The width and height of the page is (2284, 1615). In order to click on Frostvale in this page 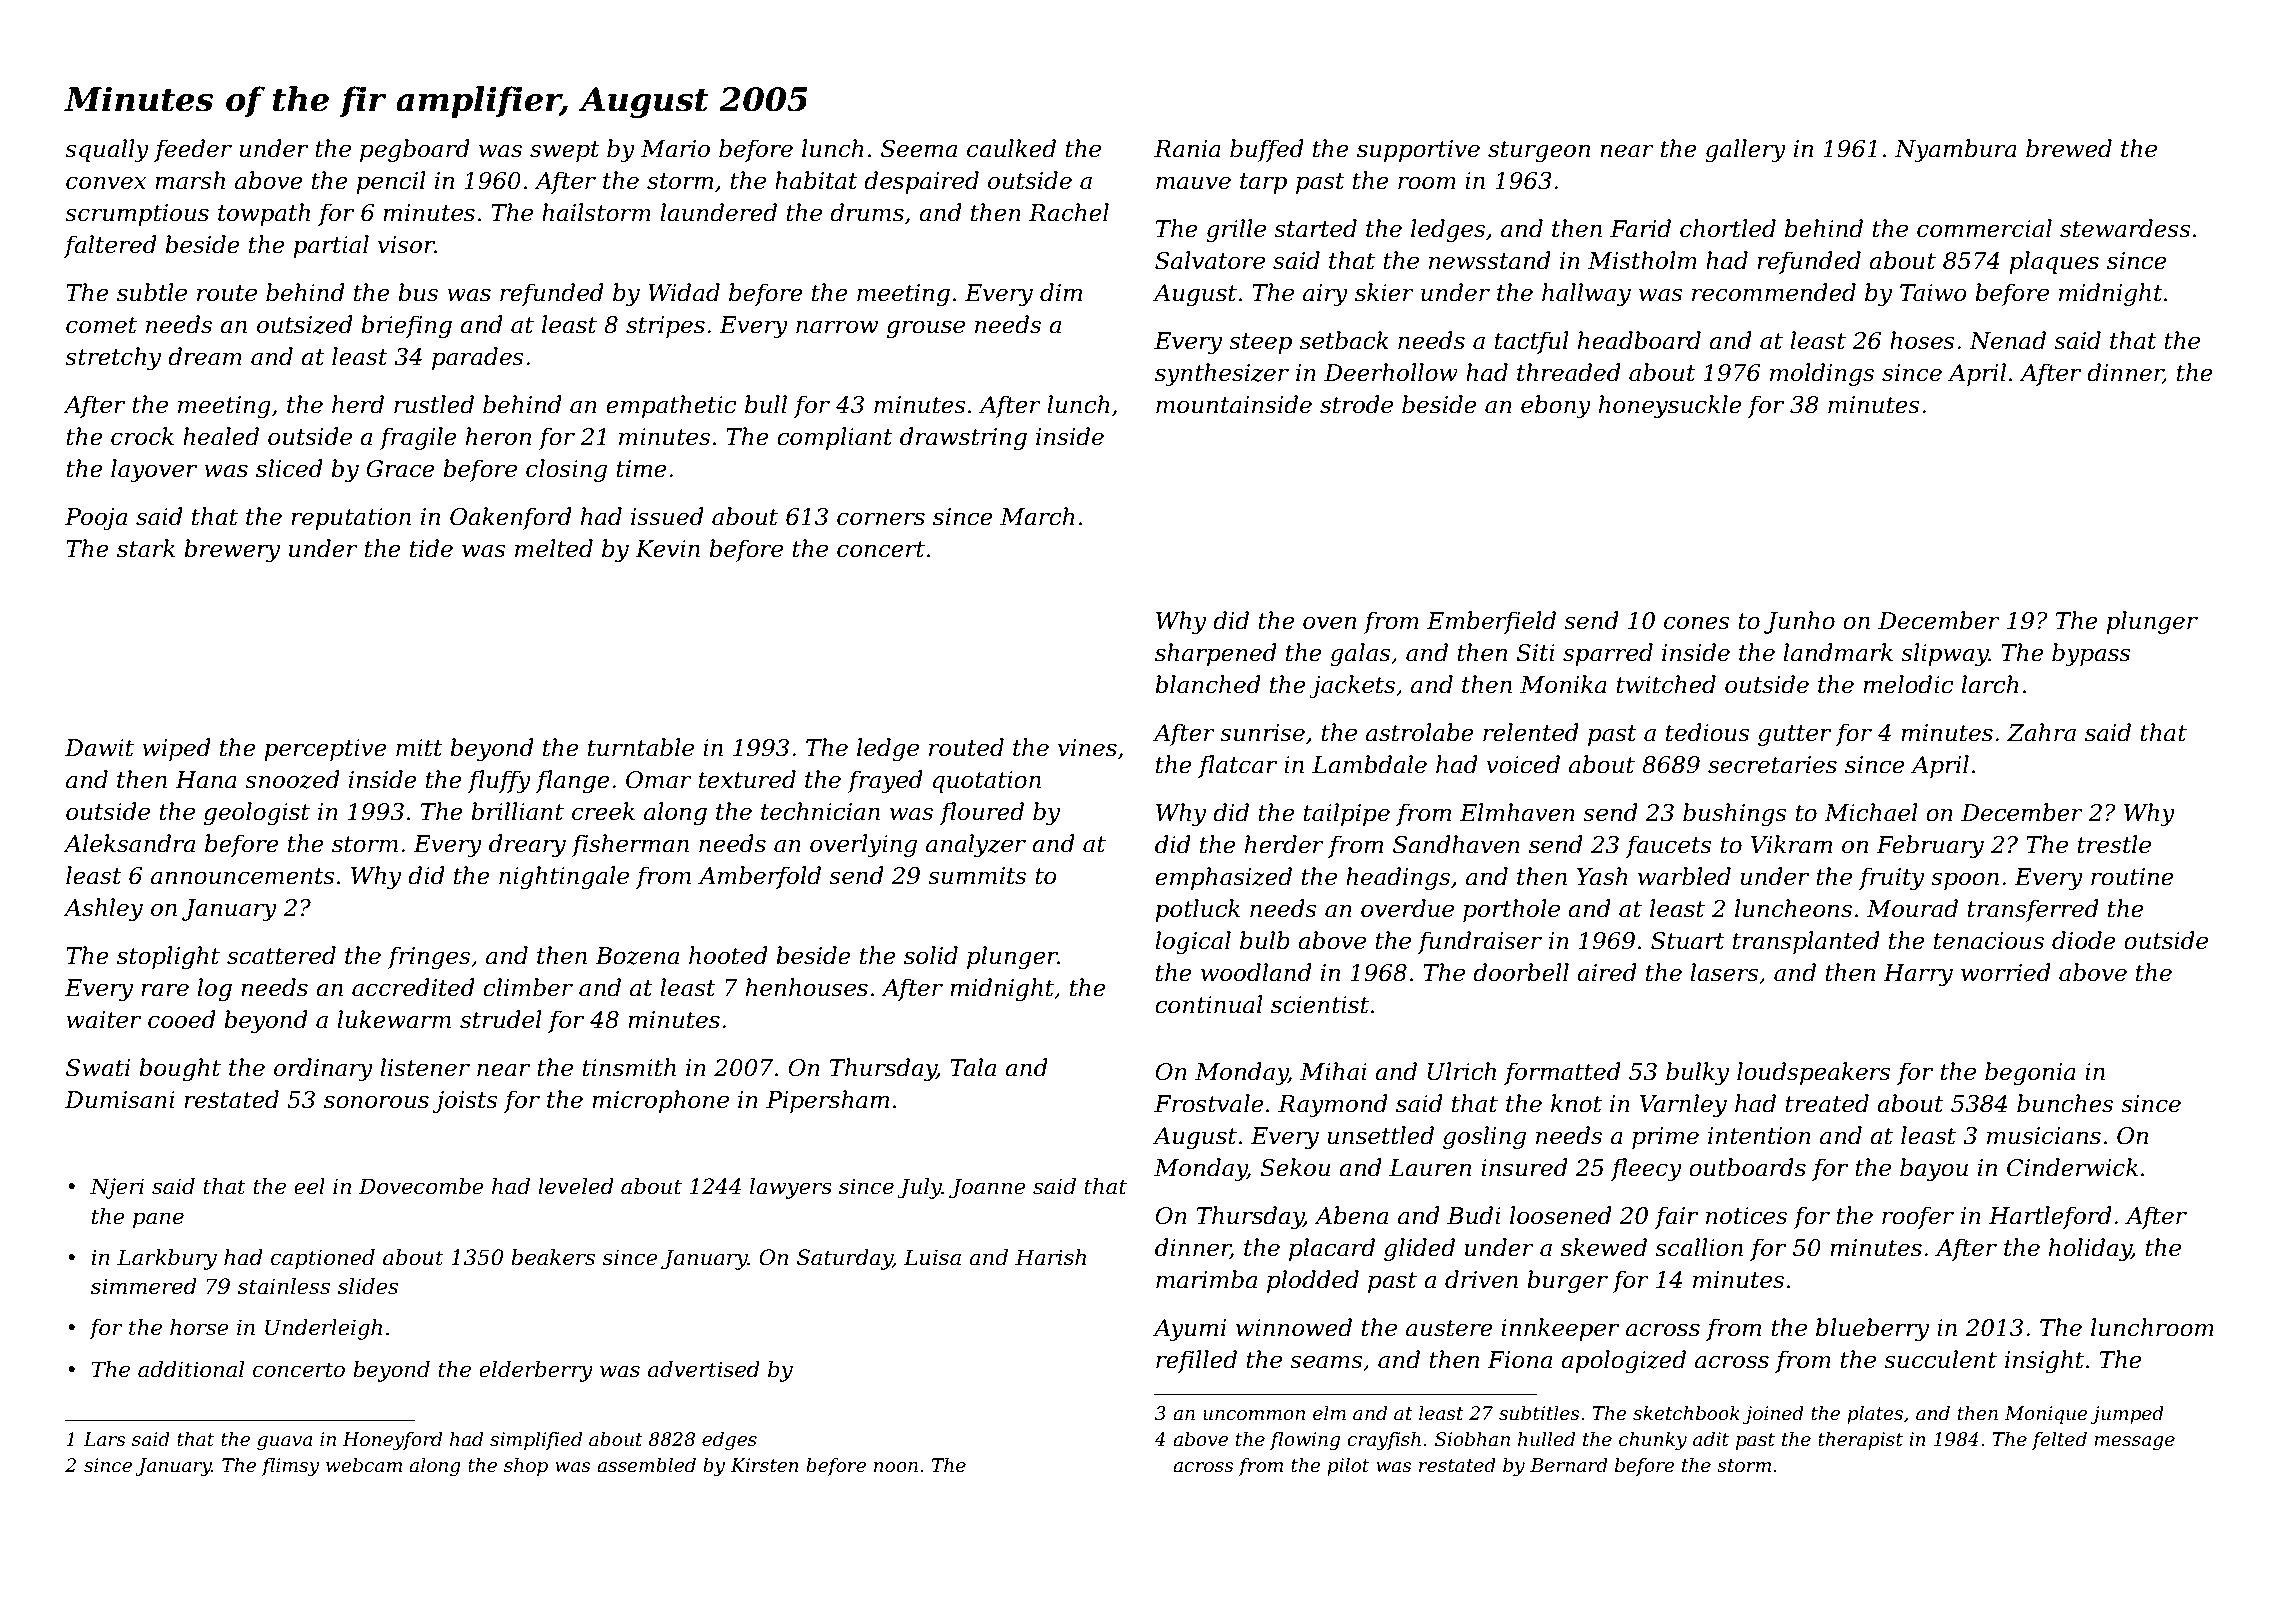, I will do `click(1209, 1103)`.
